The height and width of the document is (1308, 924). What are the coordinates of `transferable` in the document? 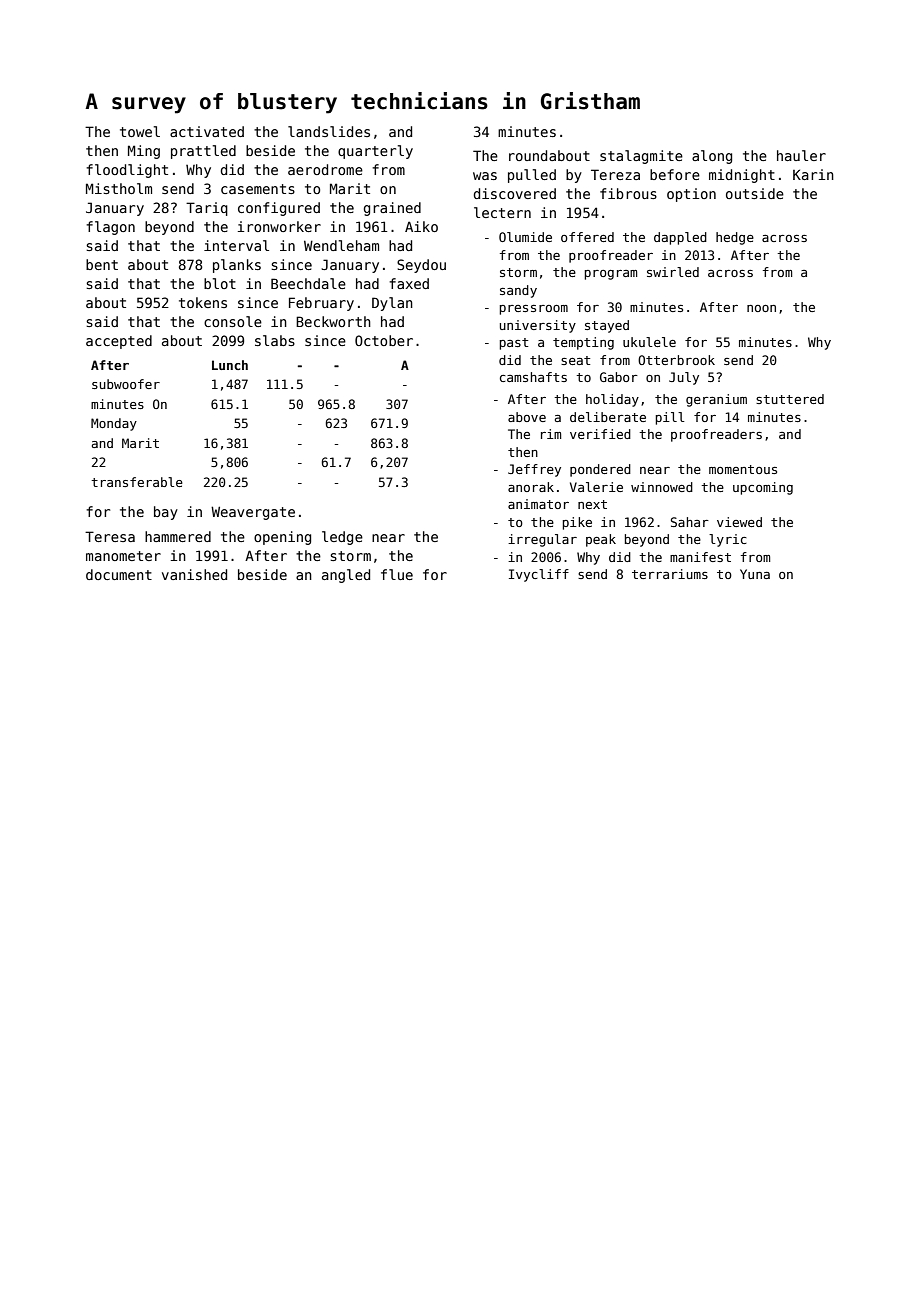 It's located at (137, 482).
